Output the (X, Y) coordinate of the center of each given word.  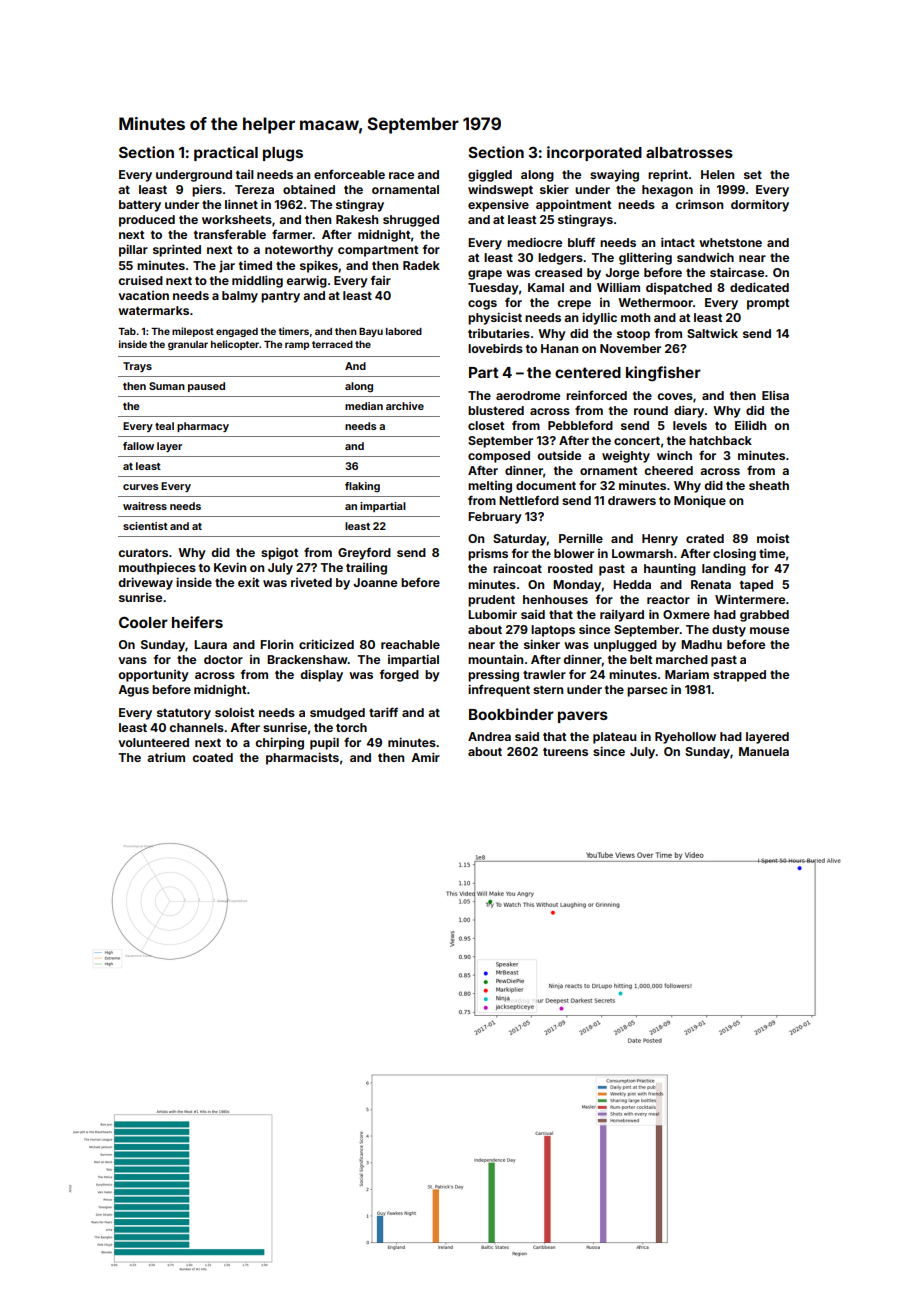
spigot (279, 553)
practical (226, 153)
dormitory (760, 205)
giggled (490, 175)
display (321, 675)
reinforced (596, 395)
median (364, 406)
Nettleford (529, 500)
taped (756, 586)
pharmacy (203, 427)
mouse (769, 630)
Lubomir (492, 614)
